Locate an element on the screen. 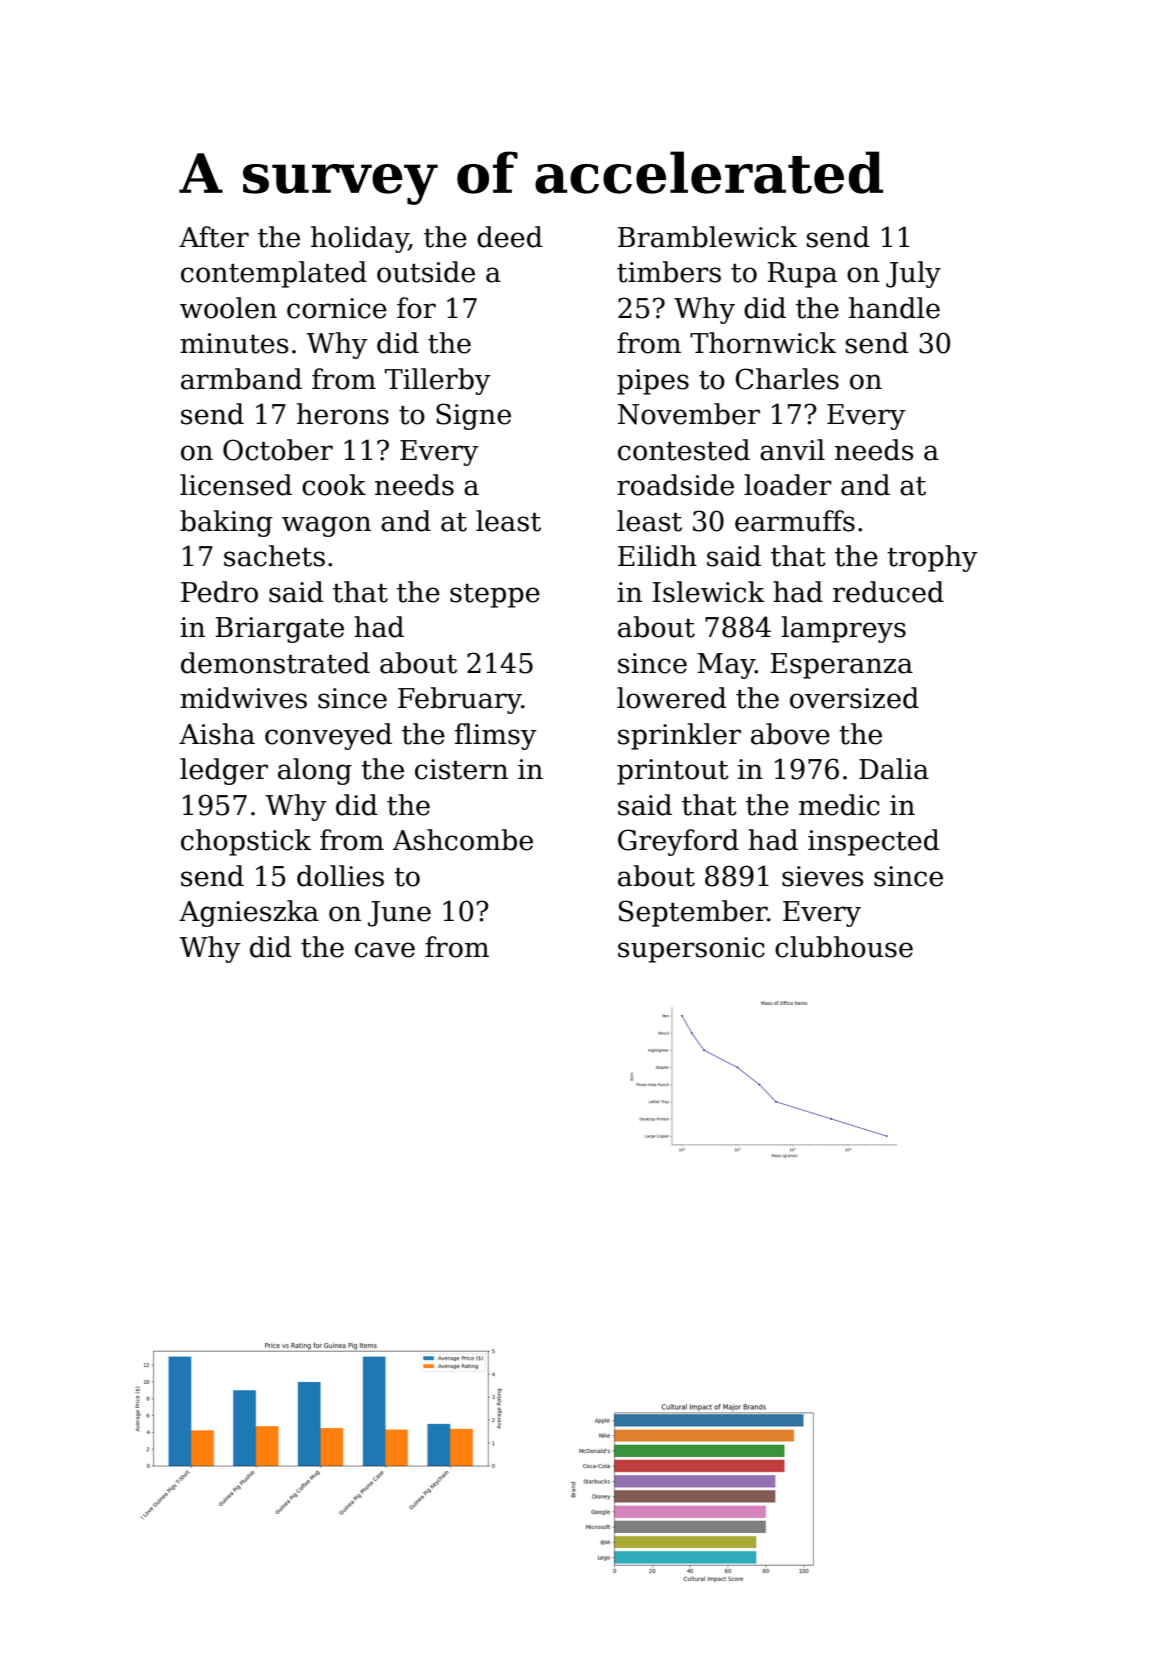 The image size is (1165, 1654). Rupa is located at coordinates (802, 275).
